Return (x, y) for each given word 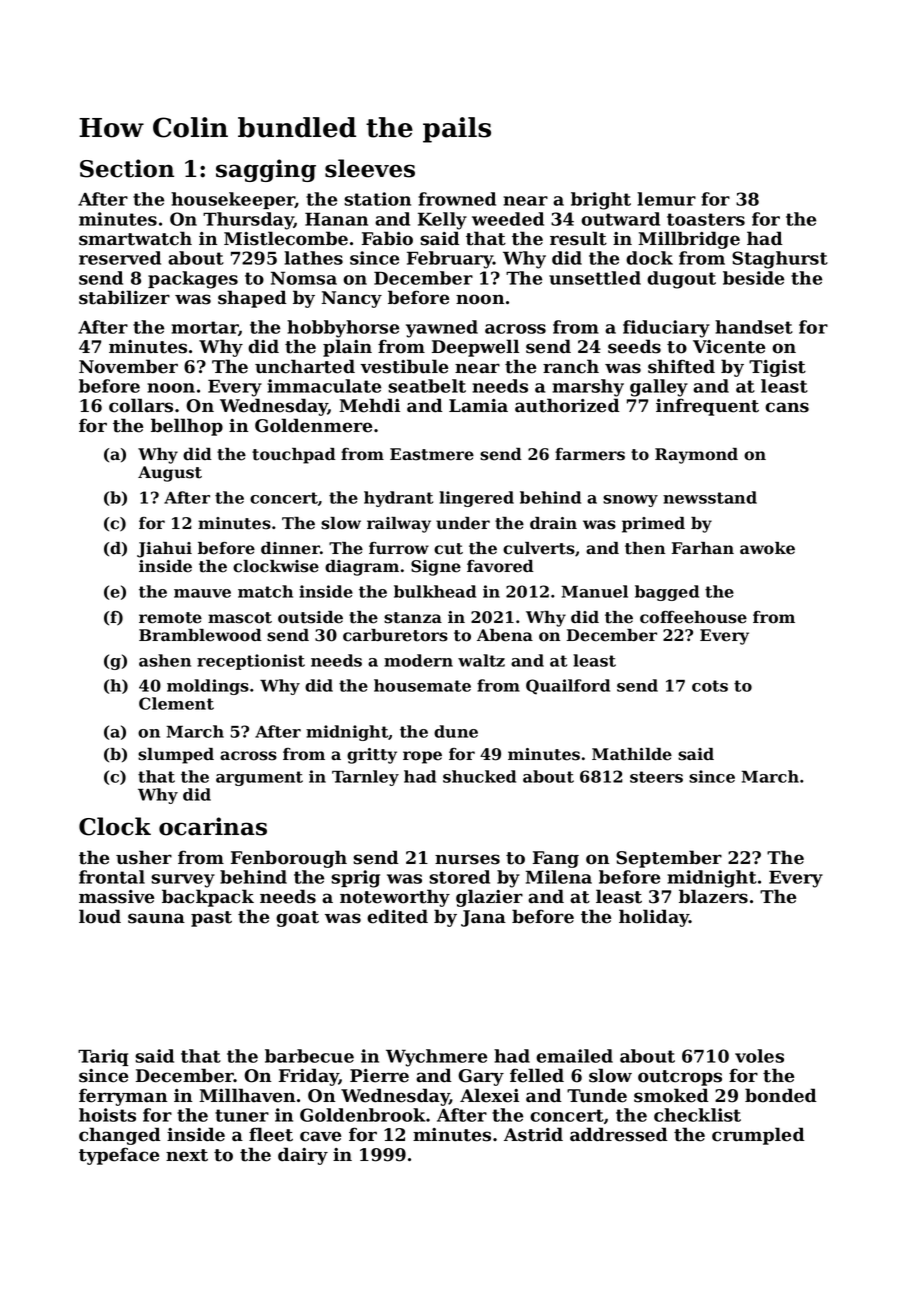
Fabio (387, 238)
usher (144, 857)
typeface (119, 1156)
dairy (303, 1156)
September (669, 859)
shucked (479, 776)
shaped (252, 299)
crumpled (758, 1136)
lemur (666, 199)
